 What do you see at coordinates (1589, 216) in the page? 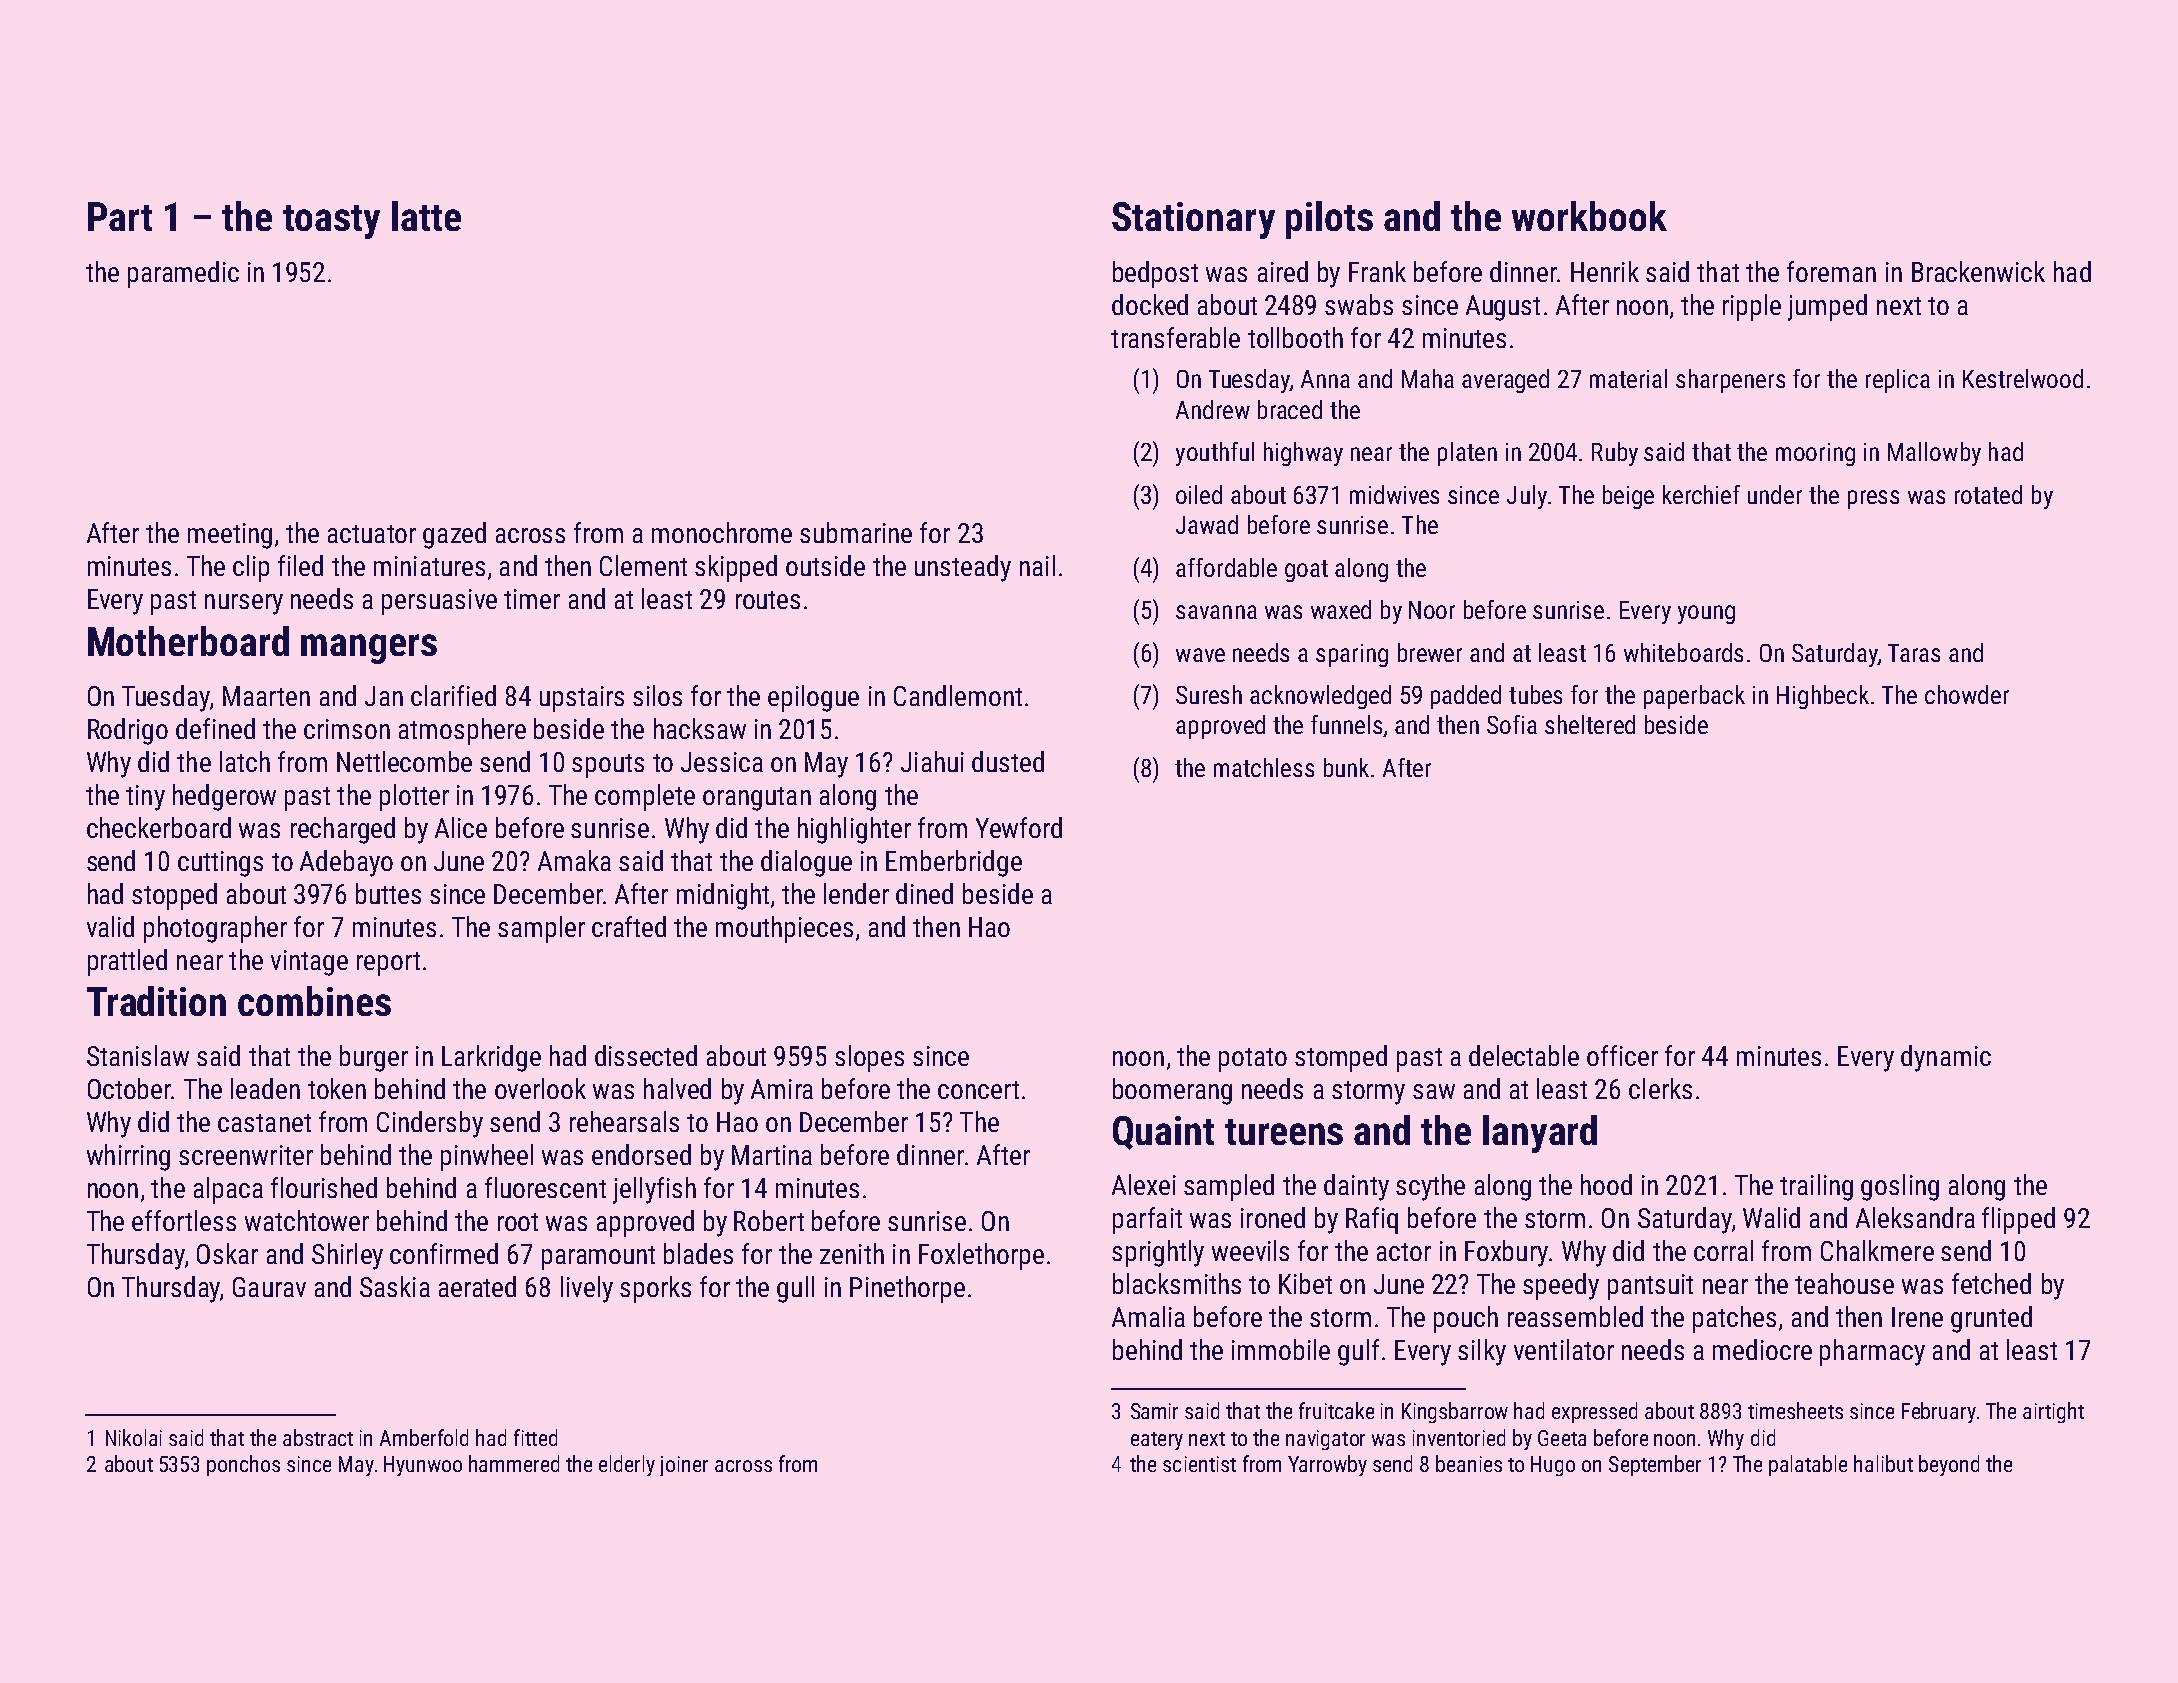
I see `workbook` at bounding box center [1589, 216].
